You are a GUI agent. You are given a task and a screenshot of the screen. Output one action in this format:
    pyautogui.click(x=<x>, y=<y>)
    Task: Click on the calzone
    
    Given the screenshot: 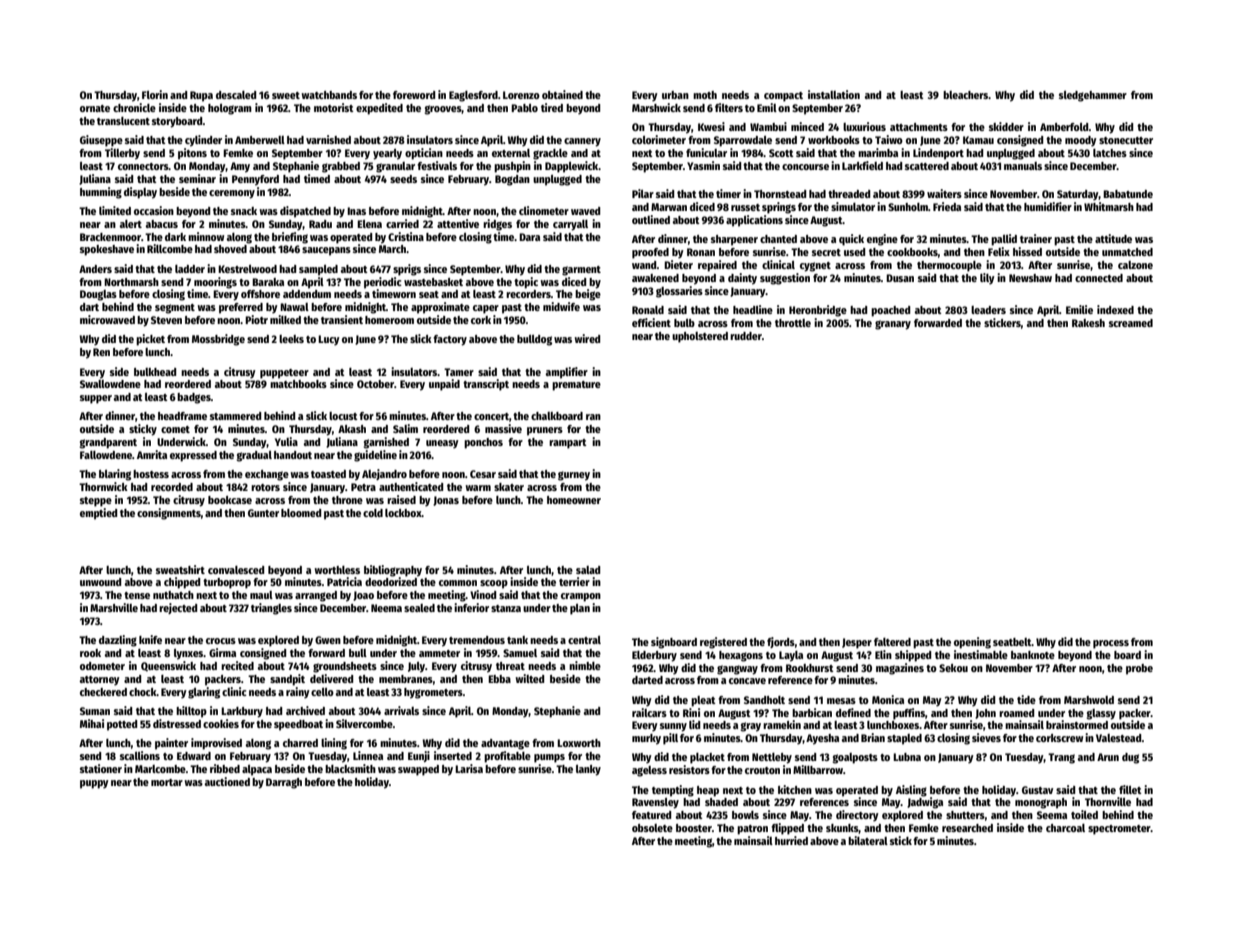 What is the action you would take?
    pyautogui.click(x=1135, y=265)
